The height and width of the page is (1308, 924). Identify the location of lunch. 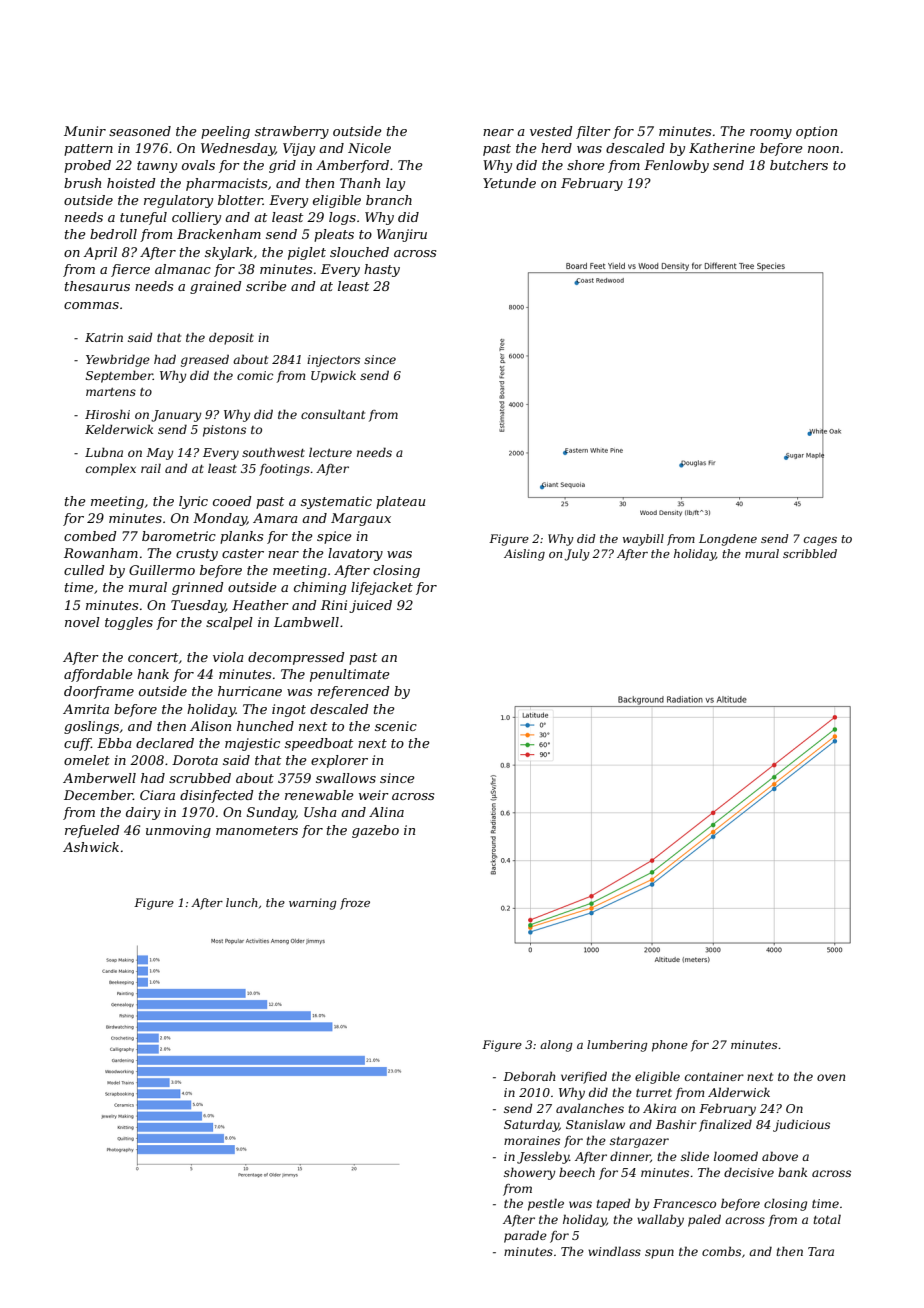
(242, 902).
